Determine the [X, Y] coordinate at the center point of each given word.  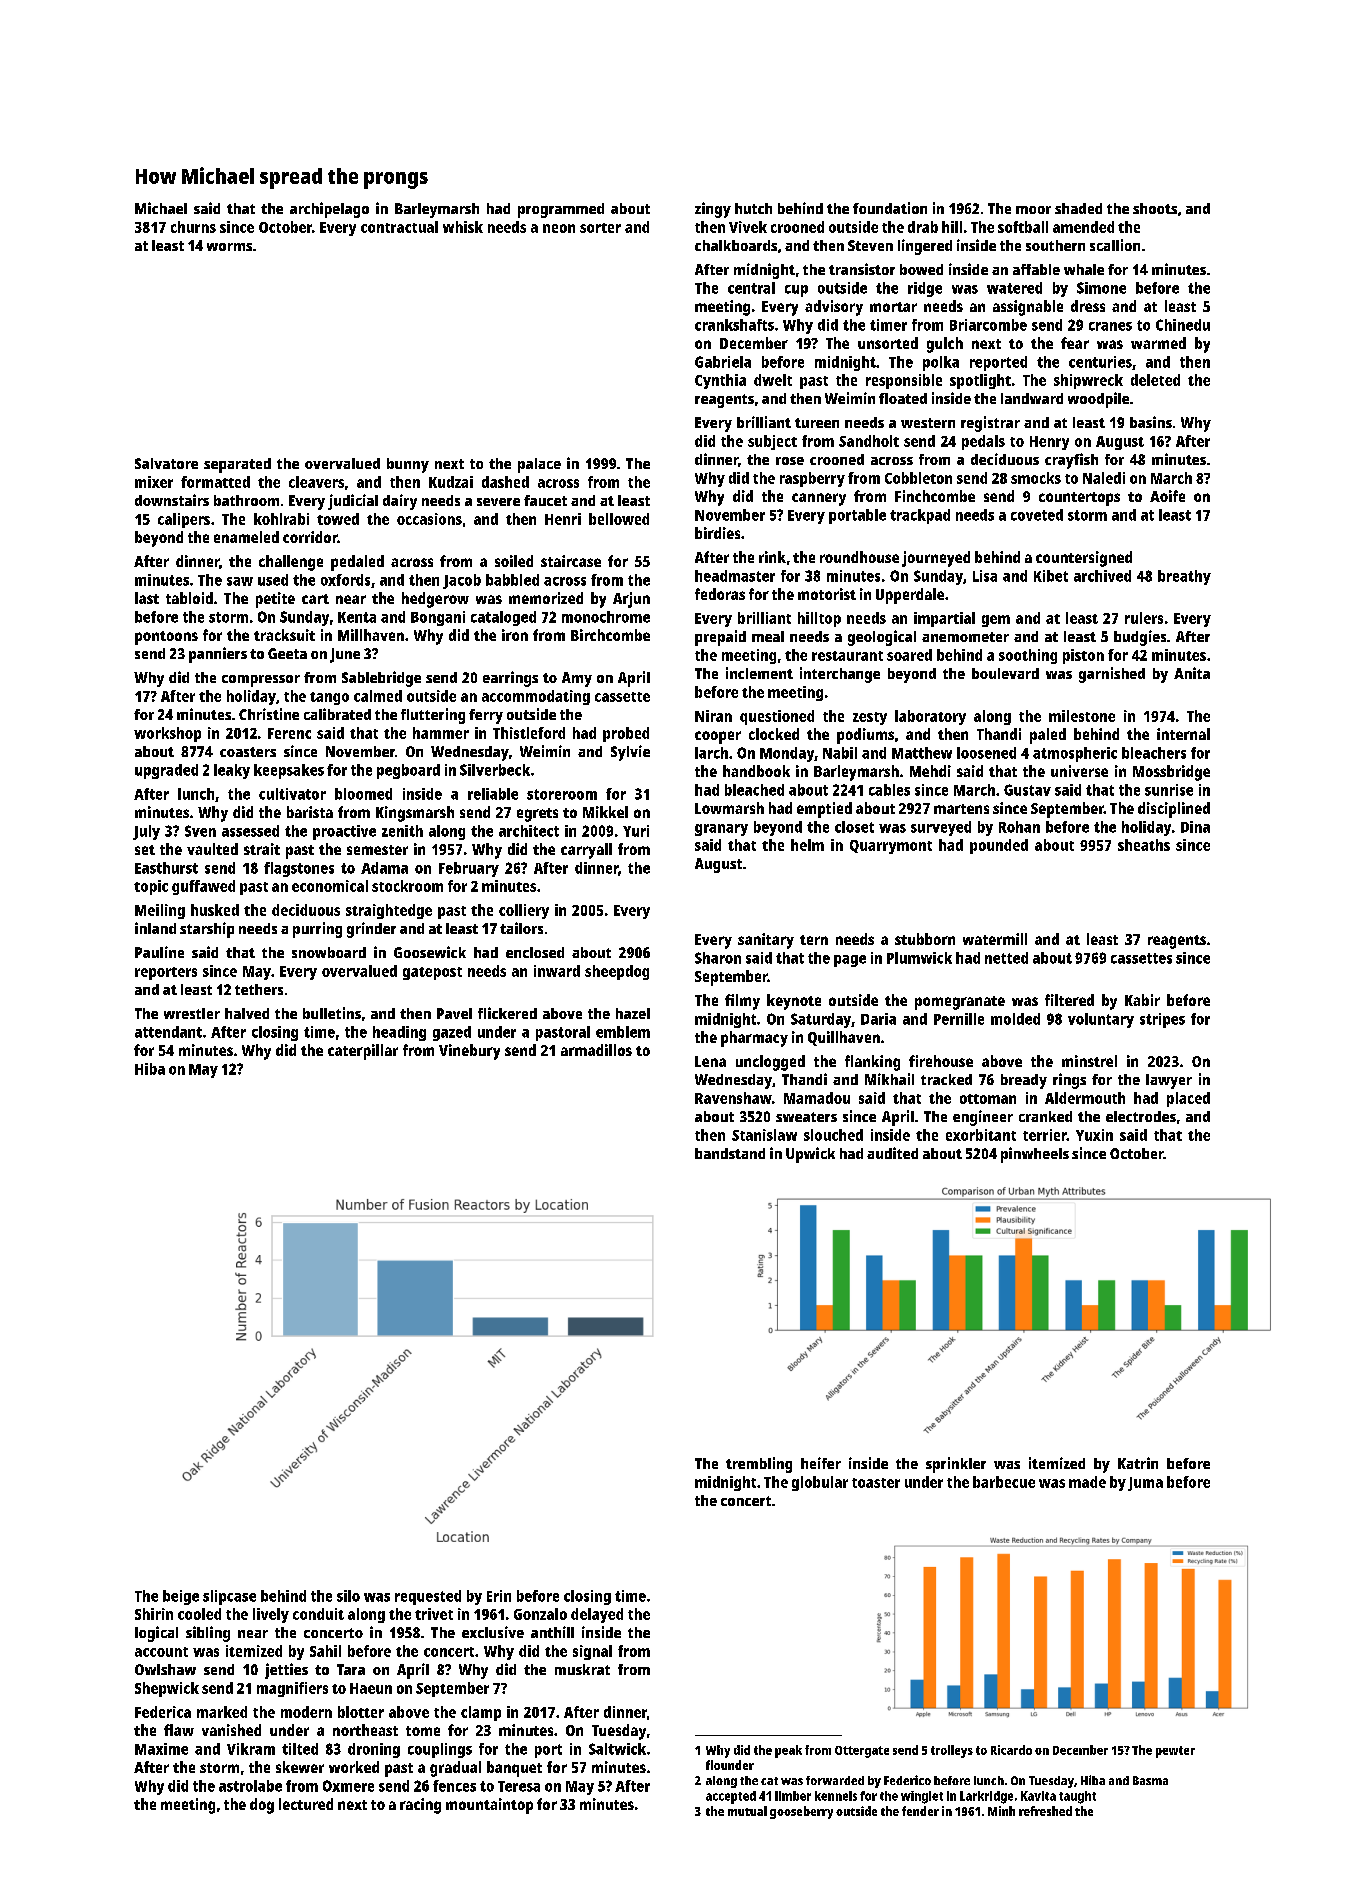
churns [193, 227]
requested [428, 1597]
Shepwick [167, 1689]
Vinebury [469, 1052]
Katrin [1138, 1463]
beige [181, 1597]
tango [329, 698]
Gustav [1027, 790]
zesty [870, 718]
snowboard [329, 952]
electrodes [1141, 1116]
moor [1033, 210]
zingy [713, 210]
